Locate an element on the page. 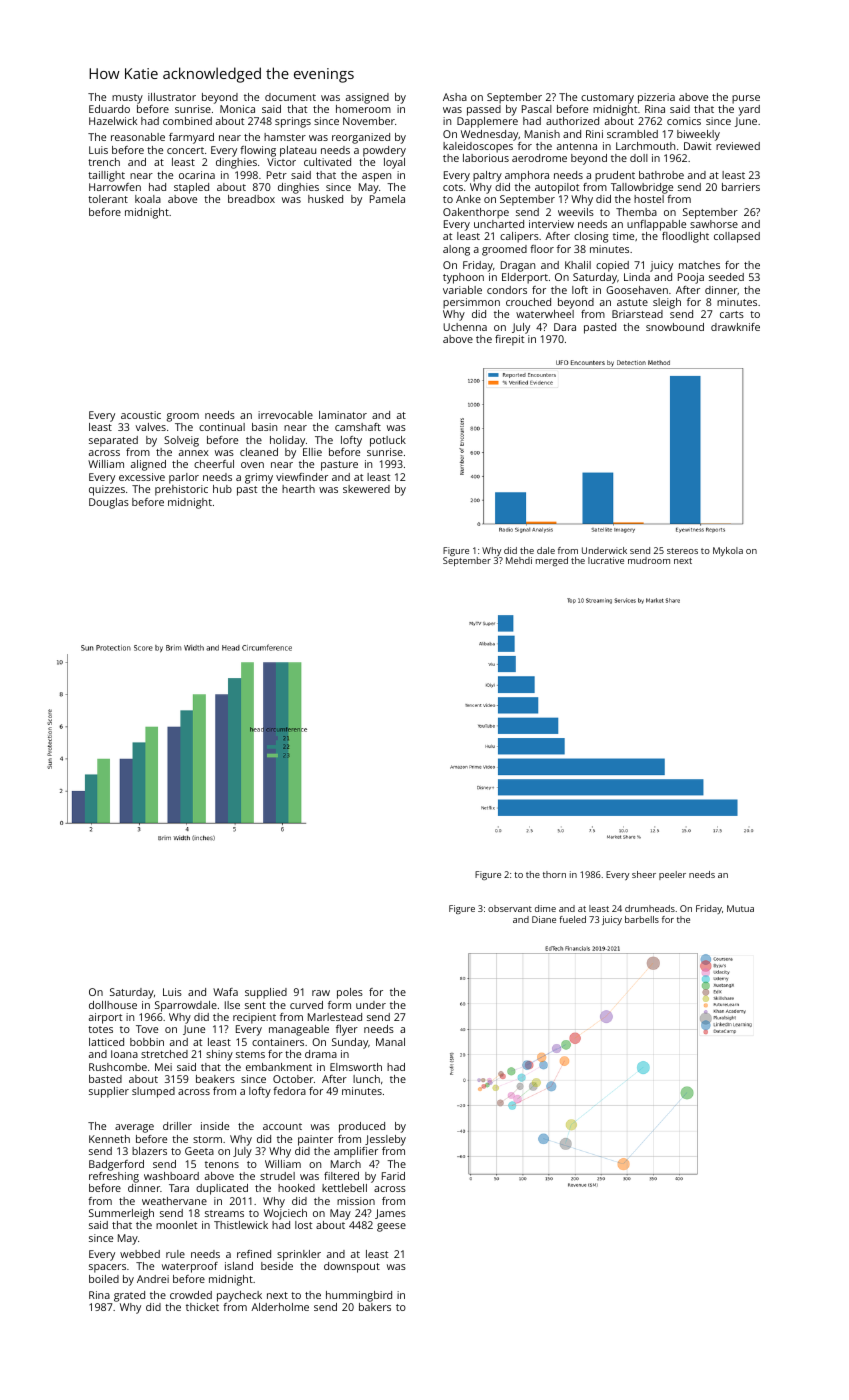 The height and width of the image is (1400, 849). peeler is located at coordinates (672, 875).
